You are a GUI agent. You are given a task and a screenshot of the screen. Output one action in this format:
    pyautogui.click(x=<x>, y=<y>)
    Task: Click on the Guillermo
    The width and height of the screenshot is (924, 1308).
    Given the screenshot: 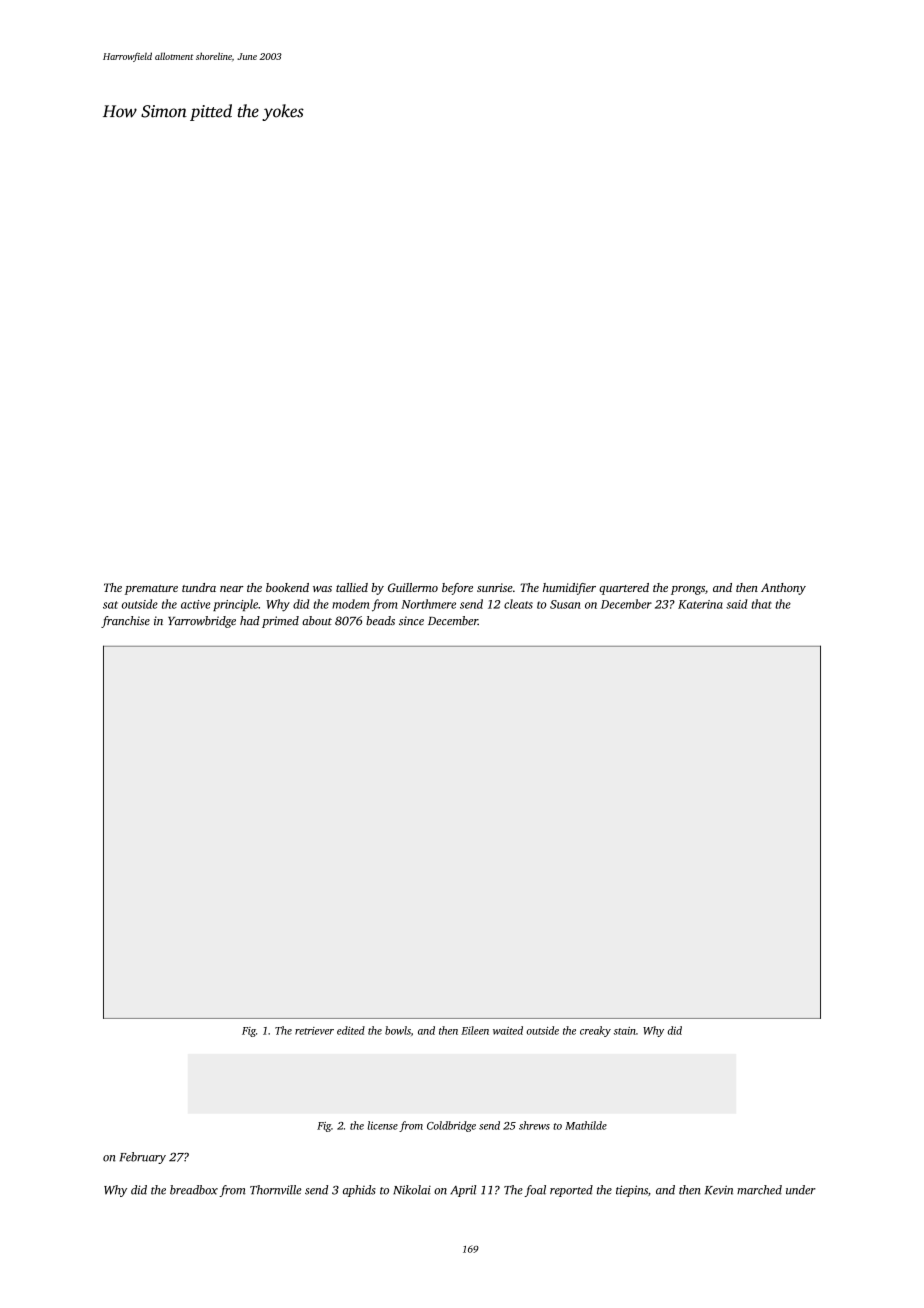 What is the action you would take?
    pyautogui.click(x=413, y=587)
